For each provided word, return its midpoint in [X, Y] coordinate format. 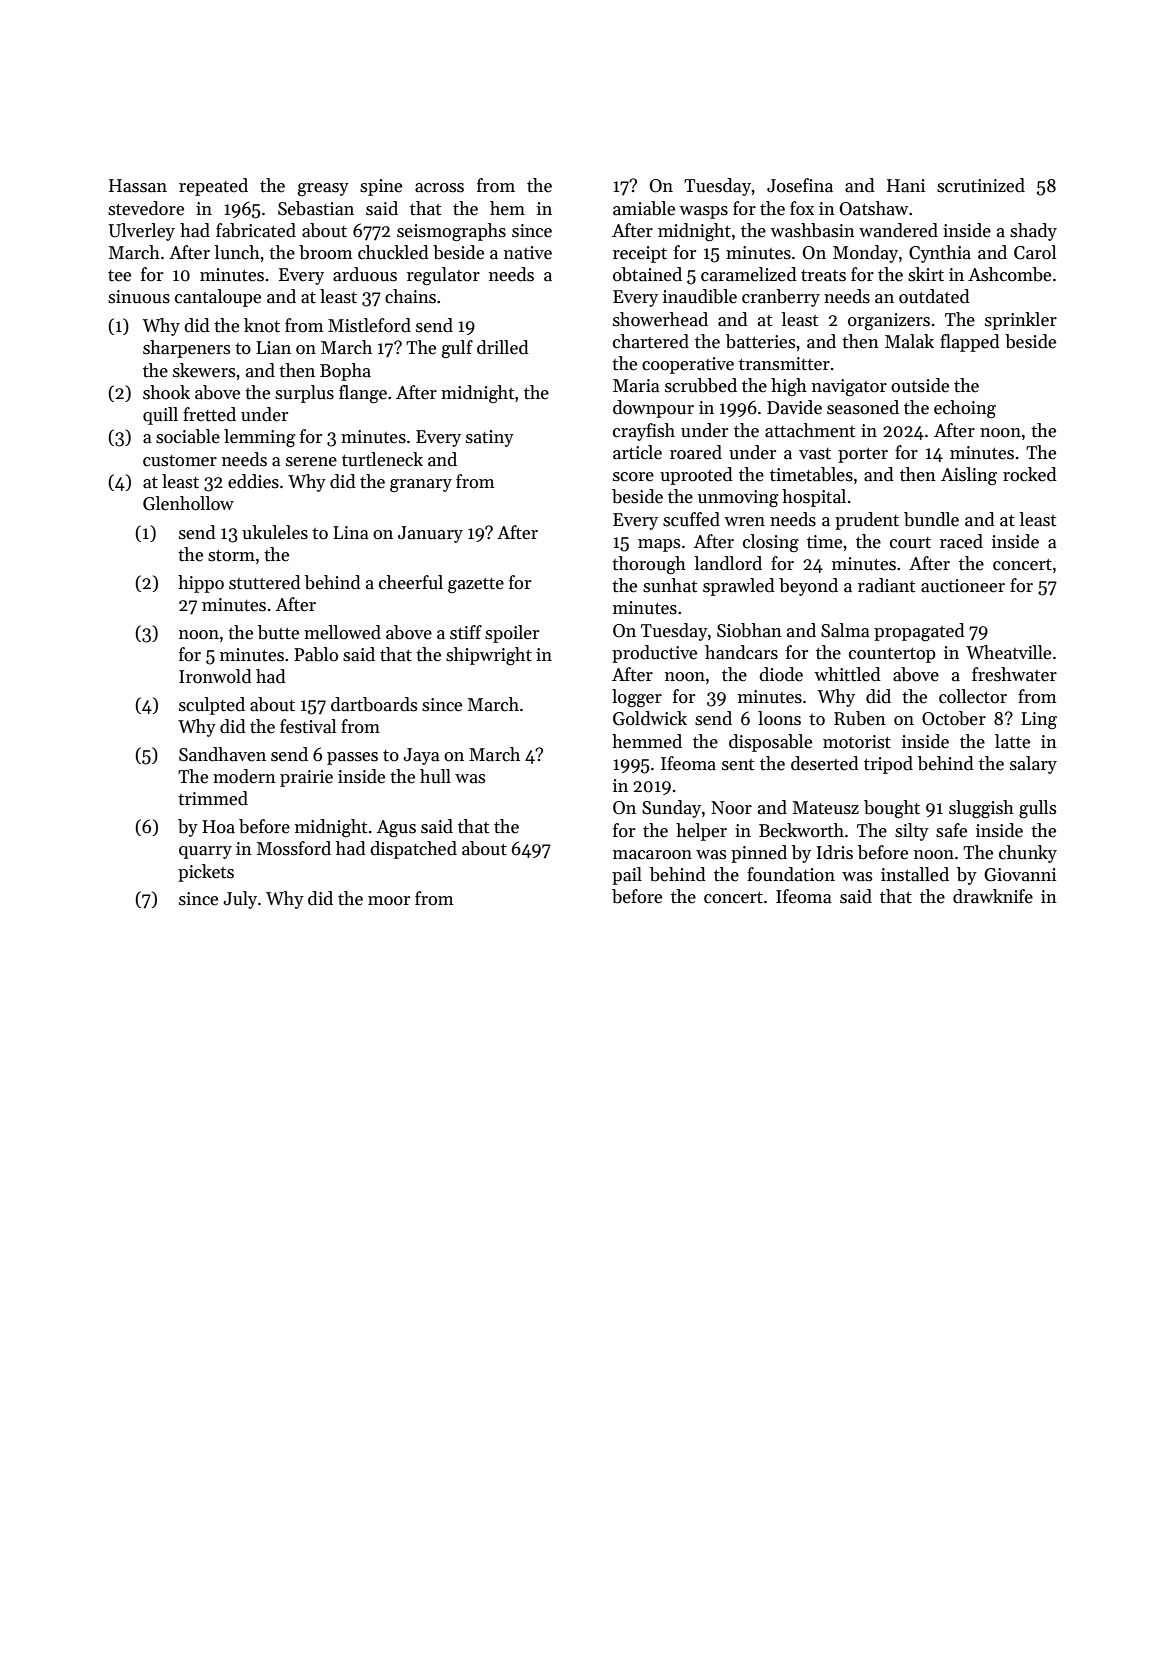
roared [696, 452]
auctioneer [963, 586]
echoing [965, 409]
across [439, 188]
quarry [205, 852]
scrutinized [981, 185]
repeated [213, 187]
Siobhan [749, 630]
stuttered [265, 582]
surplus [304, 394]
